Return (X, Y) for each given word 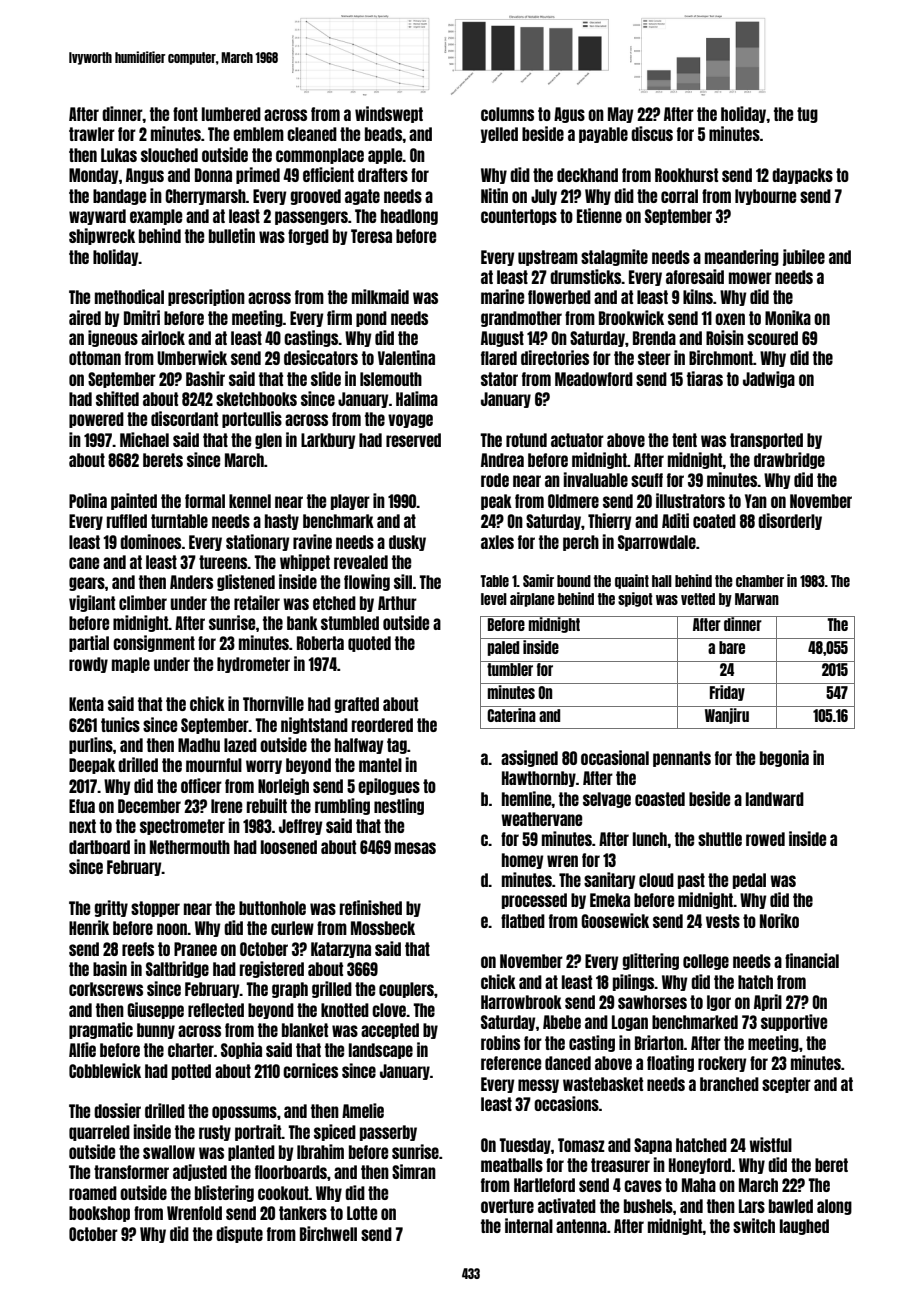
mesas (415, 848)
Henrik (89, 927)
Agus (569, 115)
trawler (92, 134)
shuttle (720, 839)
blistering (224, 1193)
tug (807, 115)
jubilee (804, 257)
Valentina (406, 357)
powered (96, 420)
